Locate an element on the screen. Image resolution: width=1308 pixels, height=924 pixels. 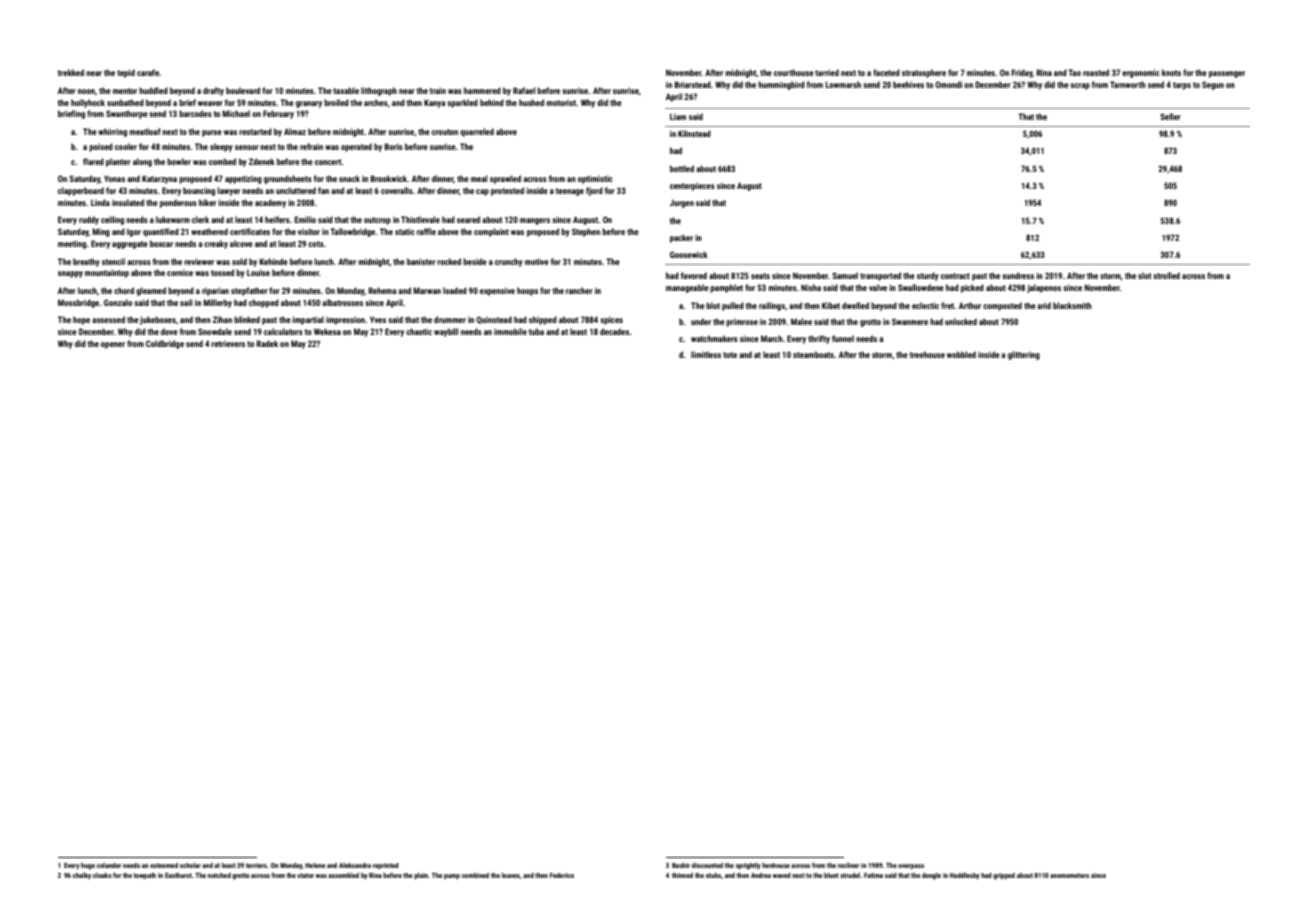
limitless is located at coordinates (706, 354).
